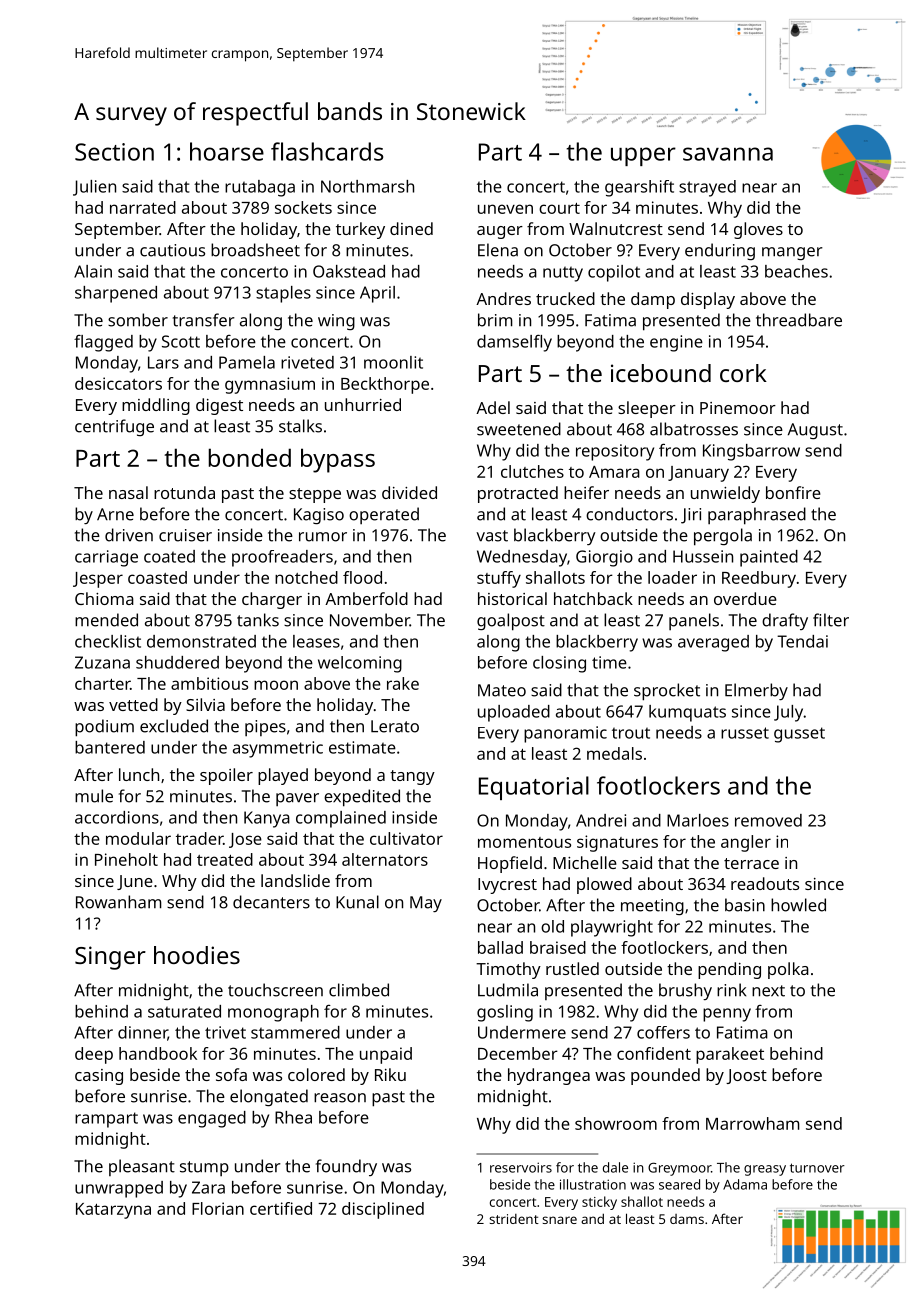  Describe the element at coordinates (226, 776) in the screenshot. I see `spoiler` at that location.
